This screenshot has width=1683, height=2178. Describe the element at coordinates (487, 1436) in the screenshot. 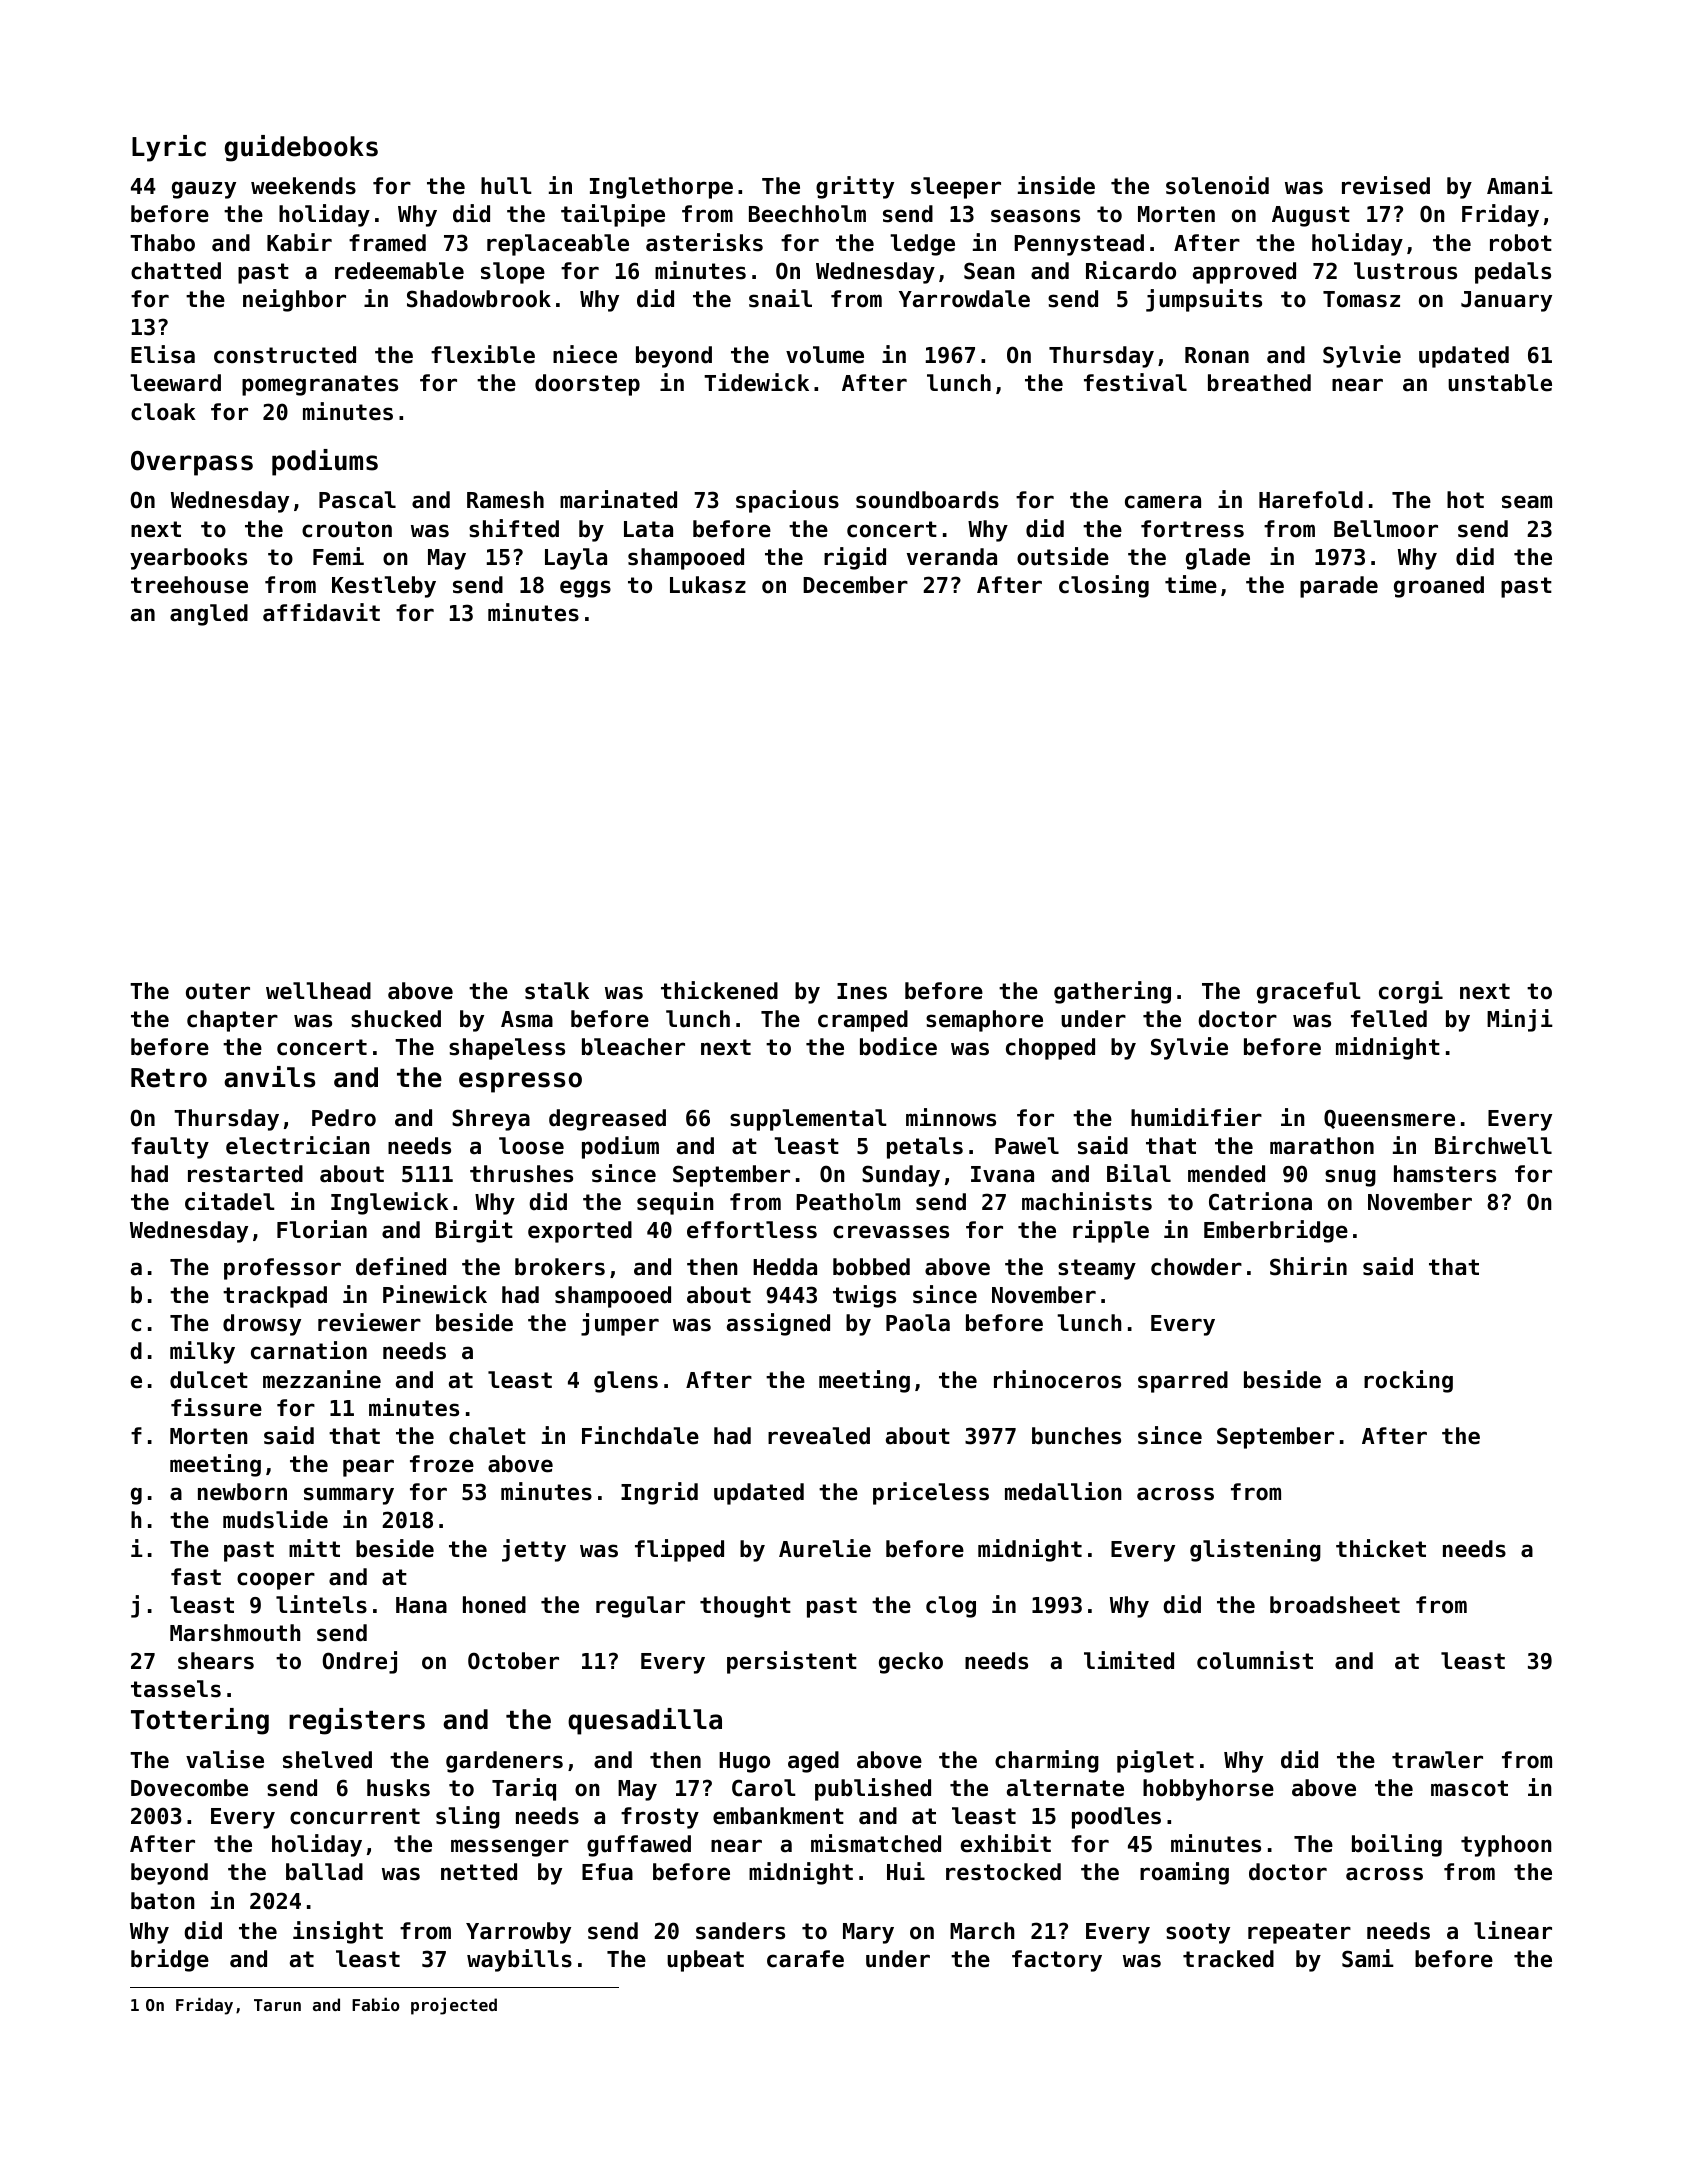

I see `chalet` at that location.
